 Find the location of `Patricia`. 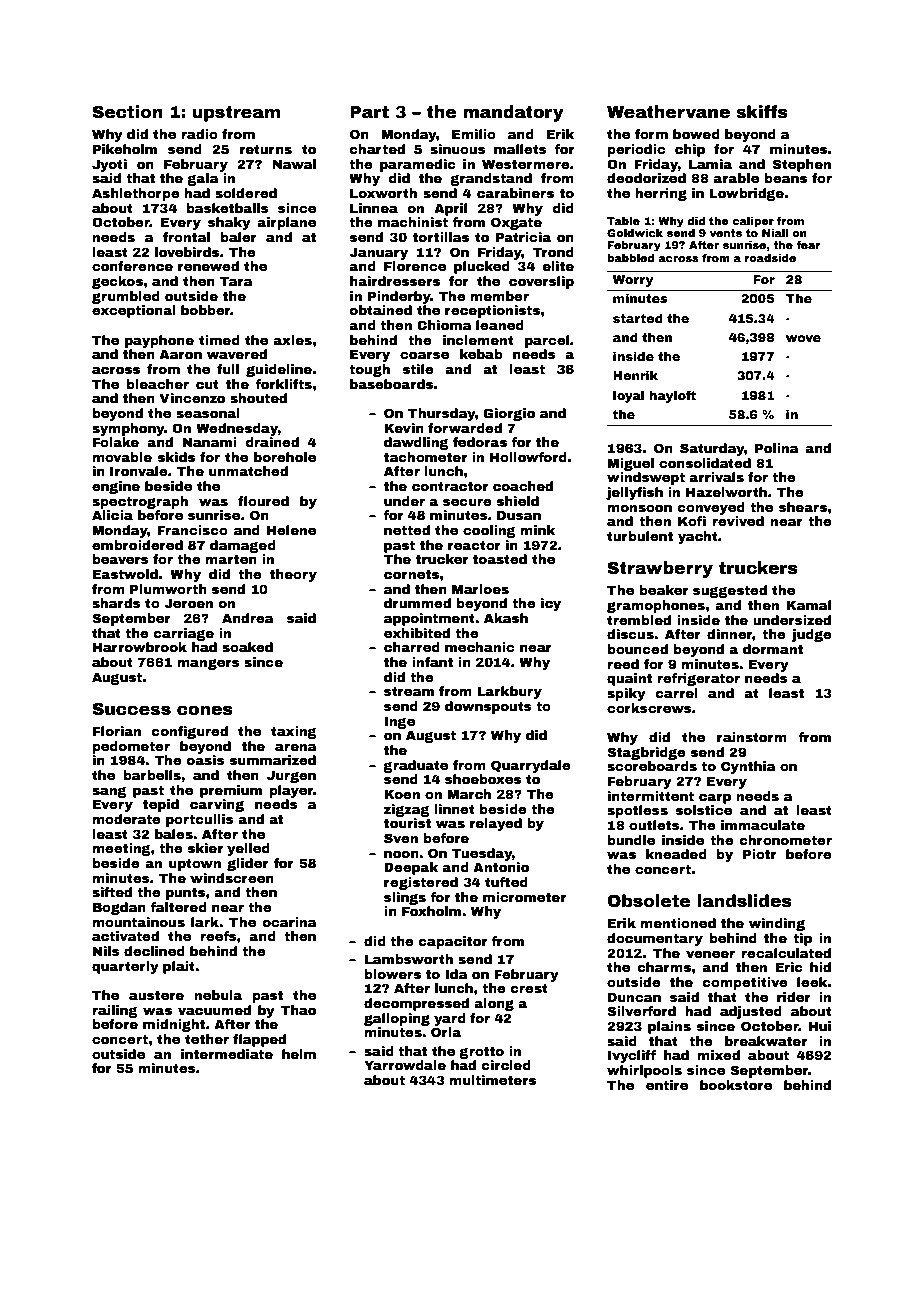

Patricia is located at coordinates (523, 237).
